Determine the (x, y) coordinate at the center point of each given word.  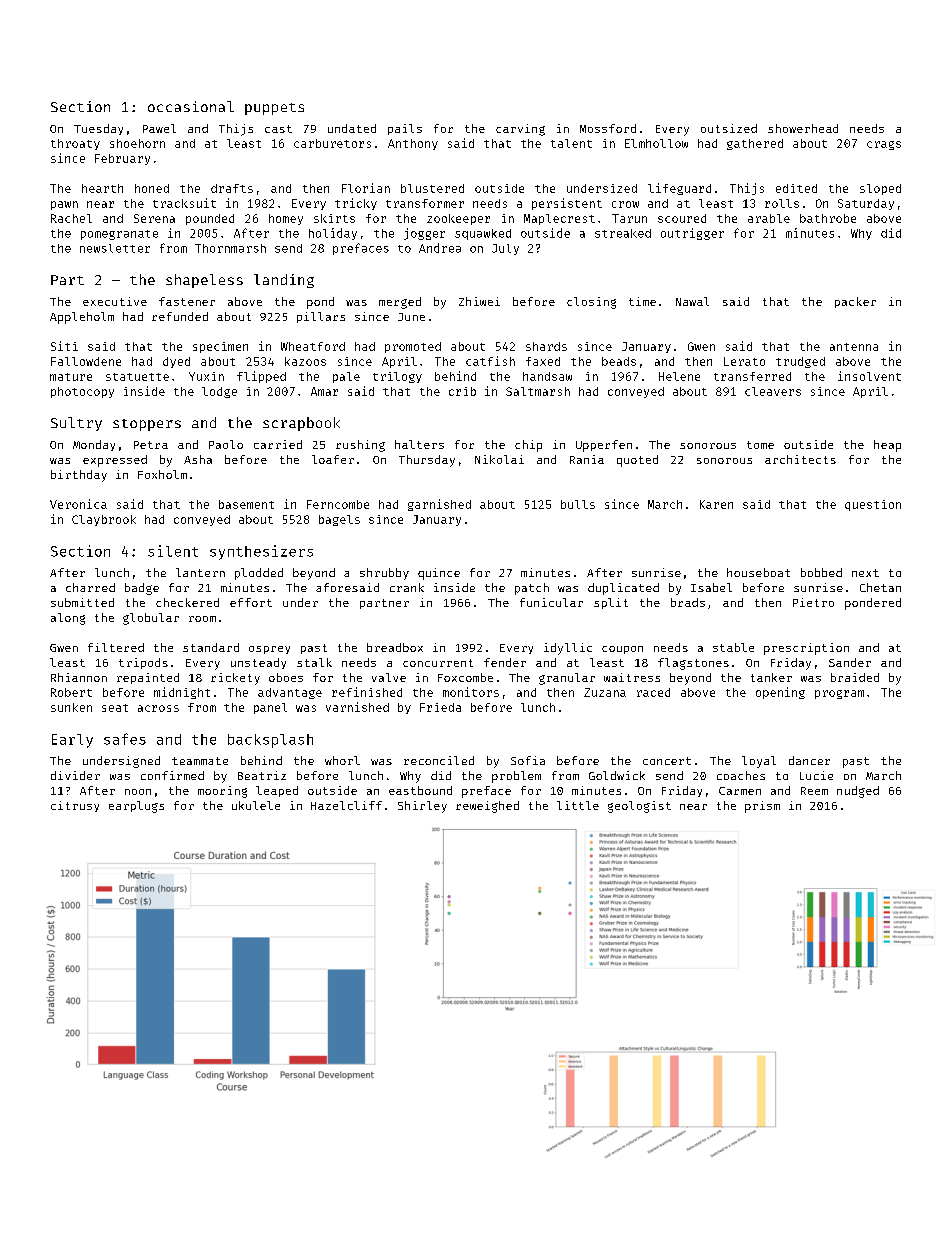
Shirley (422, 807)
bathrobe (828, 218)
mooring (222, 792)
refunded (180, 316)
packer (855, 302)
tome (760, 445)
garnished (439, 505)
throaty (75, 144)
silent (173, 551)
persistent (567, 204)
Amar (324, 391)
